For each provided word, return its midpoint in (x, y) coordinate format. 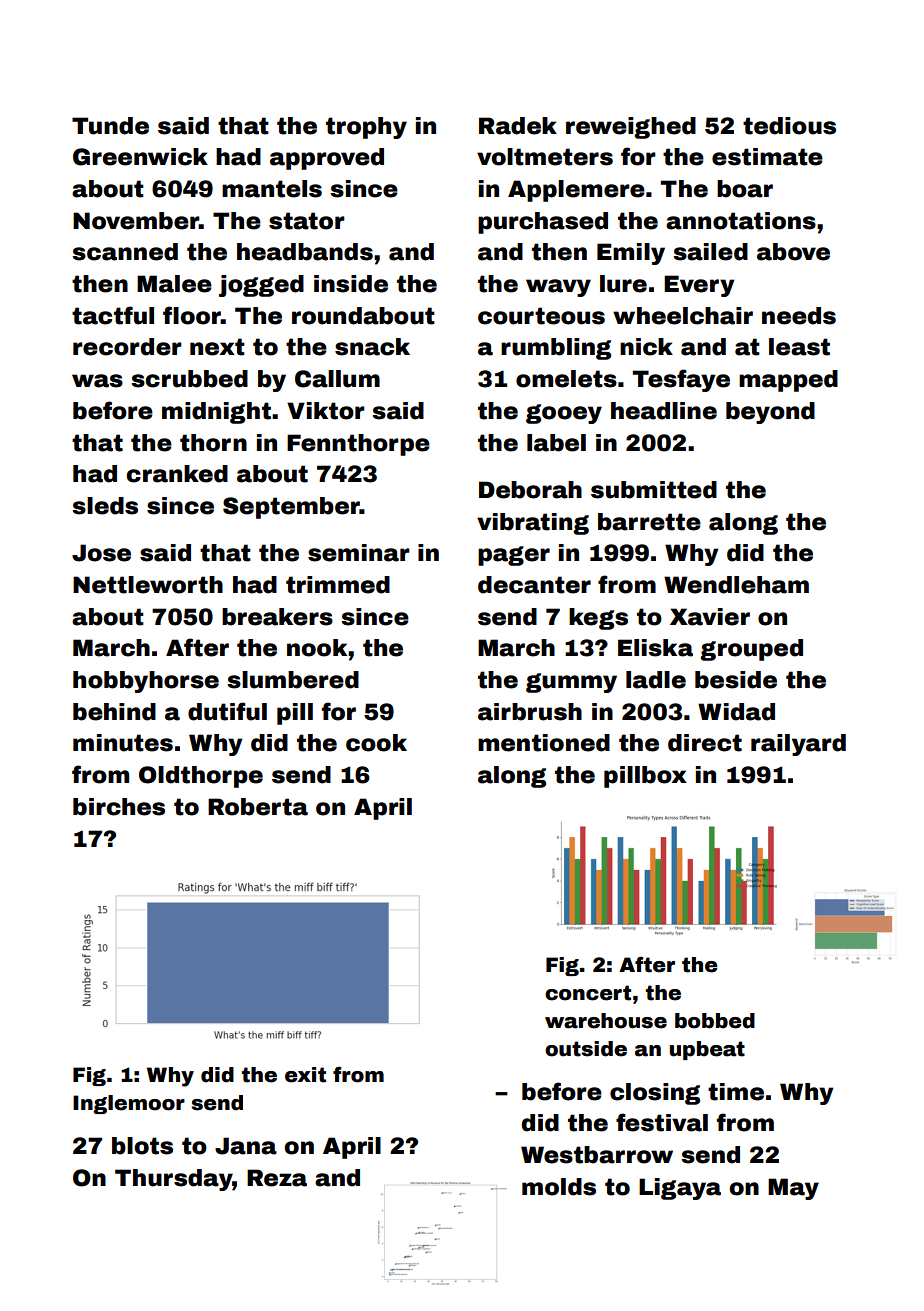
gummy (571, 683)
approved (327, 159)
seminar (359, 553)
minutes (123, 743)
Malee (174, 284)
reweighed (631, 128)
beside (736, 680)
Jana (246, 1146)
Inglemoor (129, 1104)
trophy (366, 128)
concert (588, 993)
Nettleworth (148, 585)
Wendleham (736, 585)
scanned (125, 252)
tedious (789, 126)
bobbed (715, 1021)
